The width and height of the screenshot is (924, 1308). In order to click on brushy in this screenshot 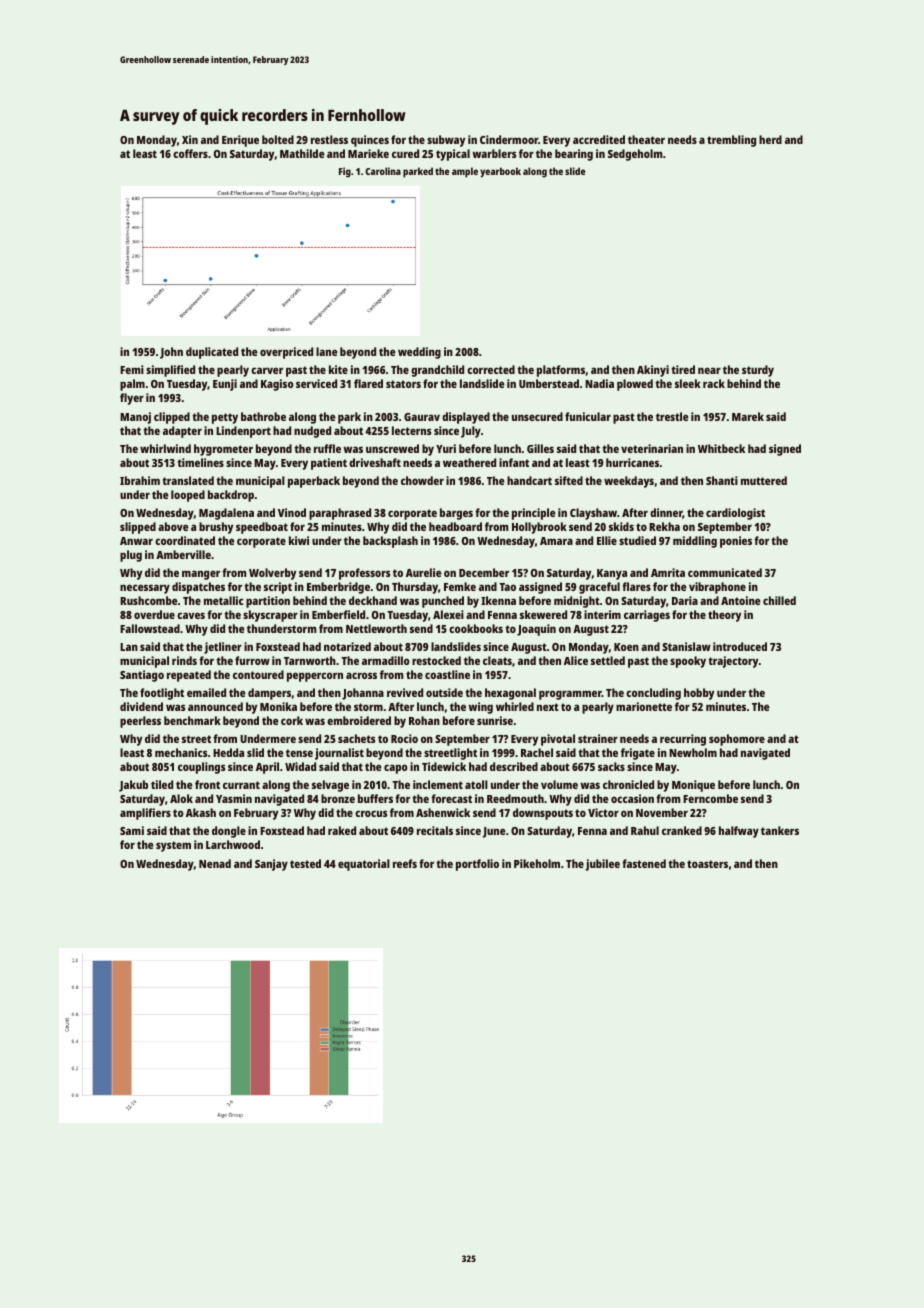, I will do `click(216, 528)`.
